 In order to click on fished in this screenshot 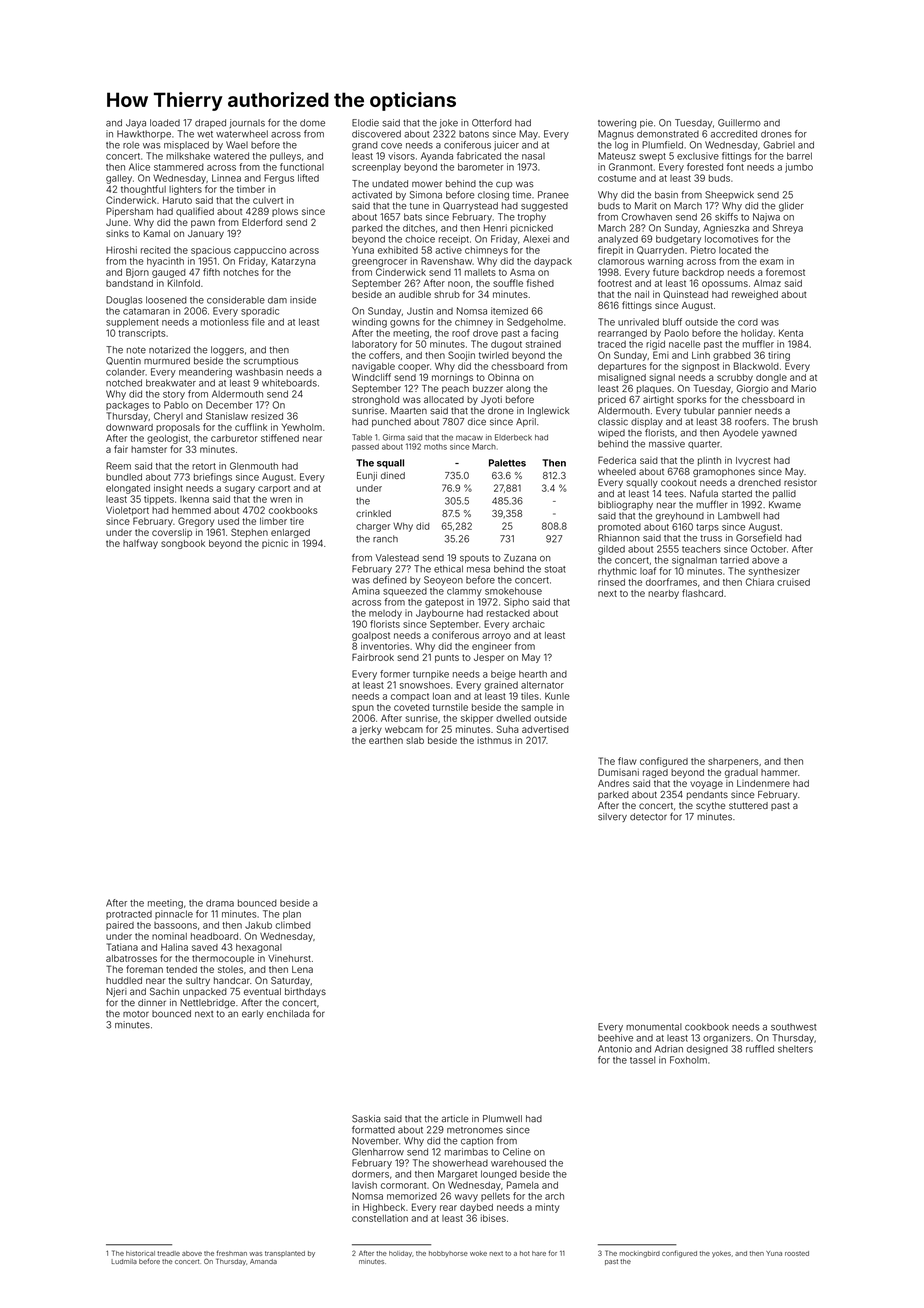, I will do `click(540, 283)`.
